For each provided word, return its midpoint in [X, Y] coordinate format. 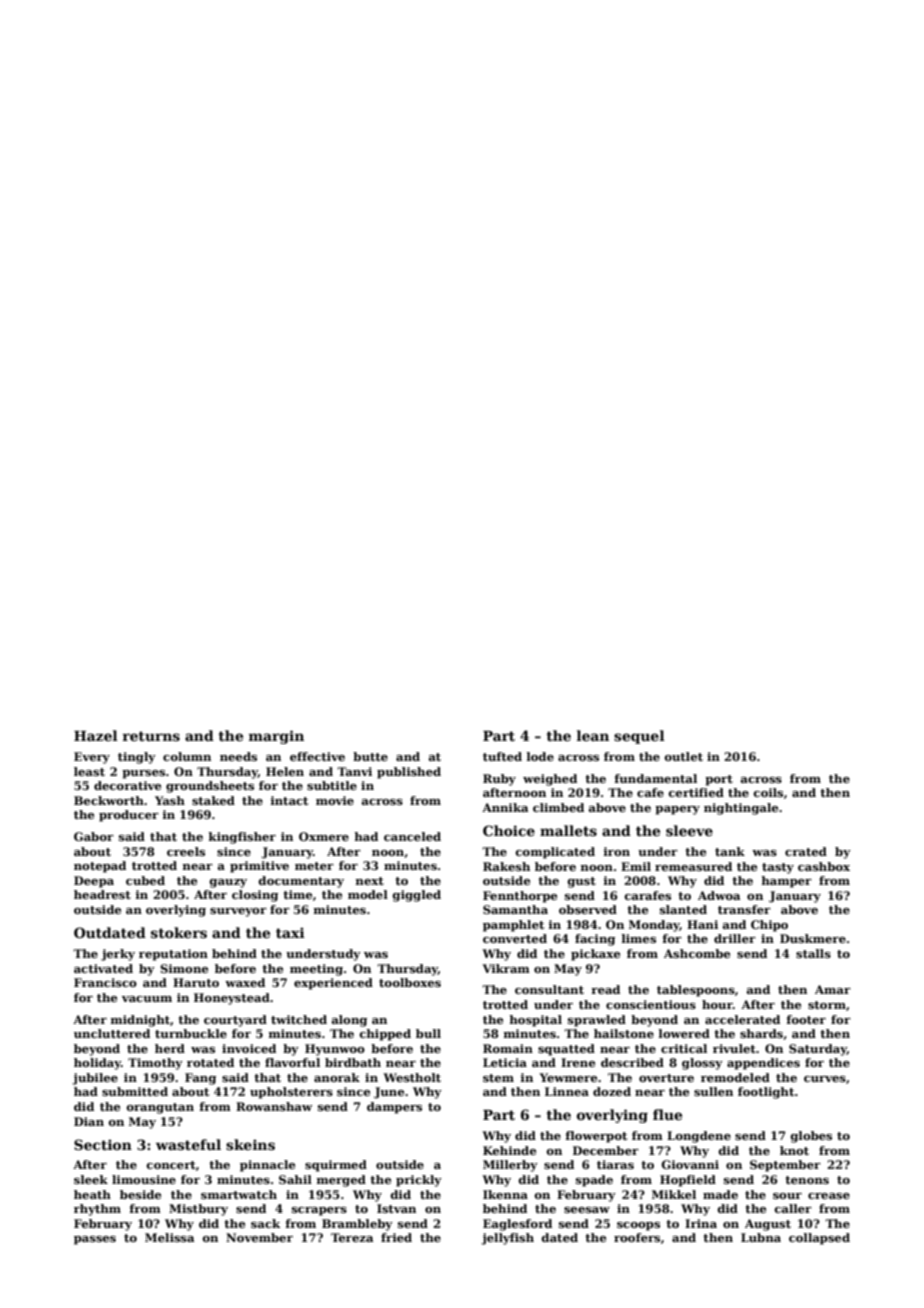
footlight [766, 1093]
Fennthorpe [520, 897]
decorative [127, 785]
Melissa [170, 1237]
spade [594, 1181]
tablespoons [696, 991]
